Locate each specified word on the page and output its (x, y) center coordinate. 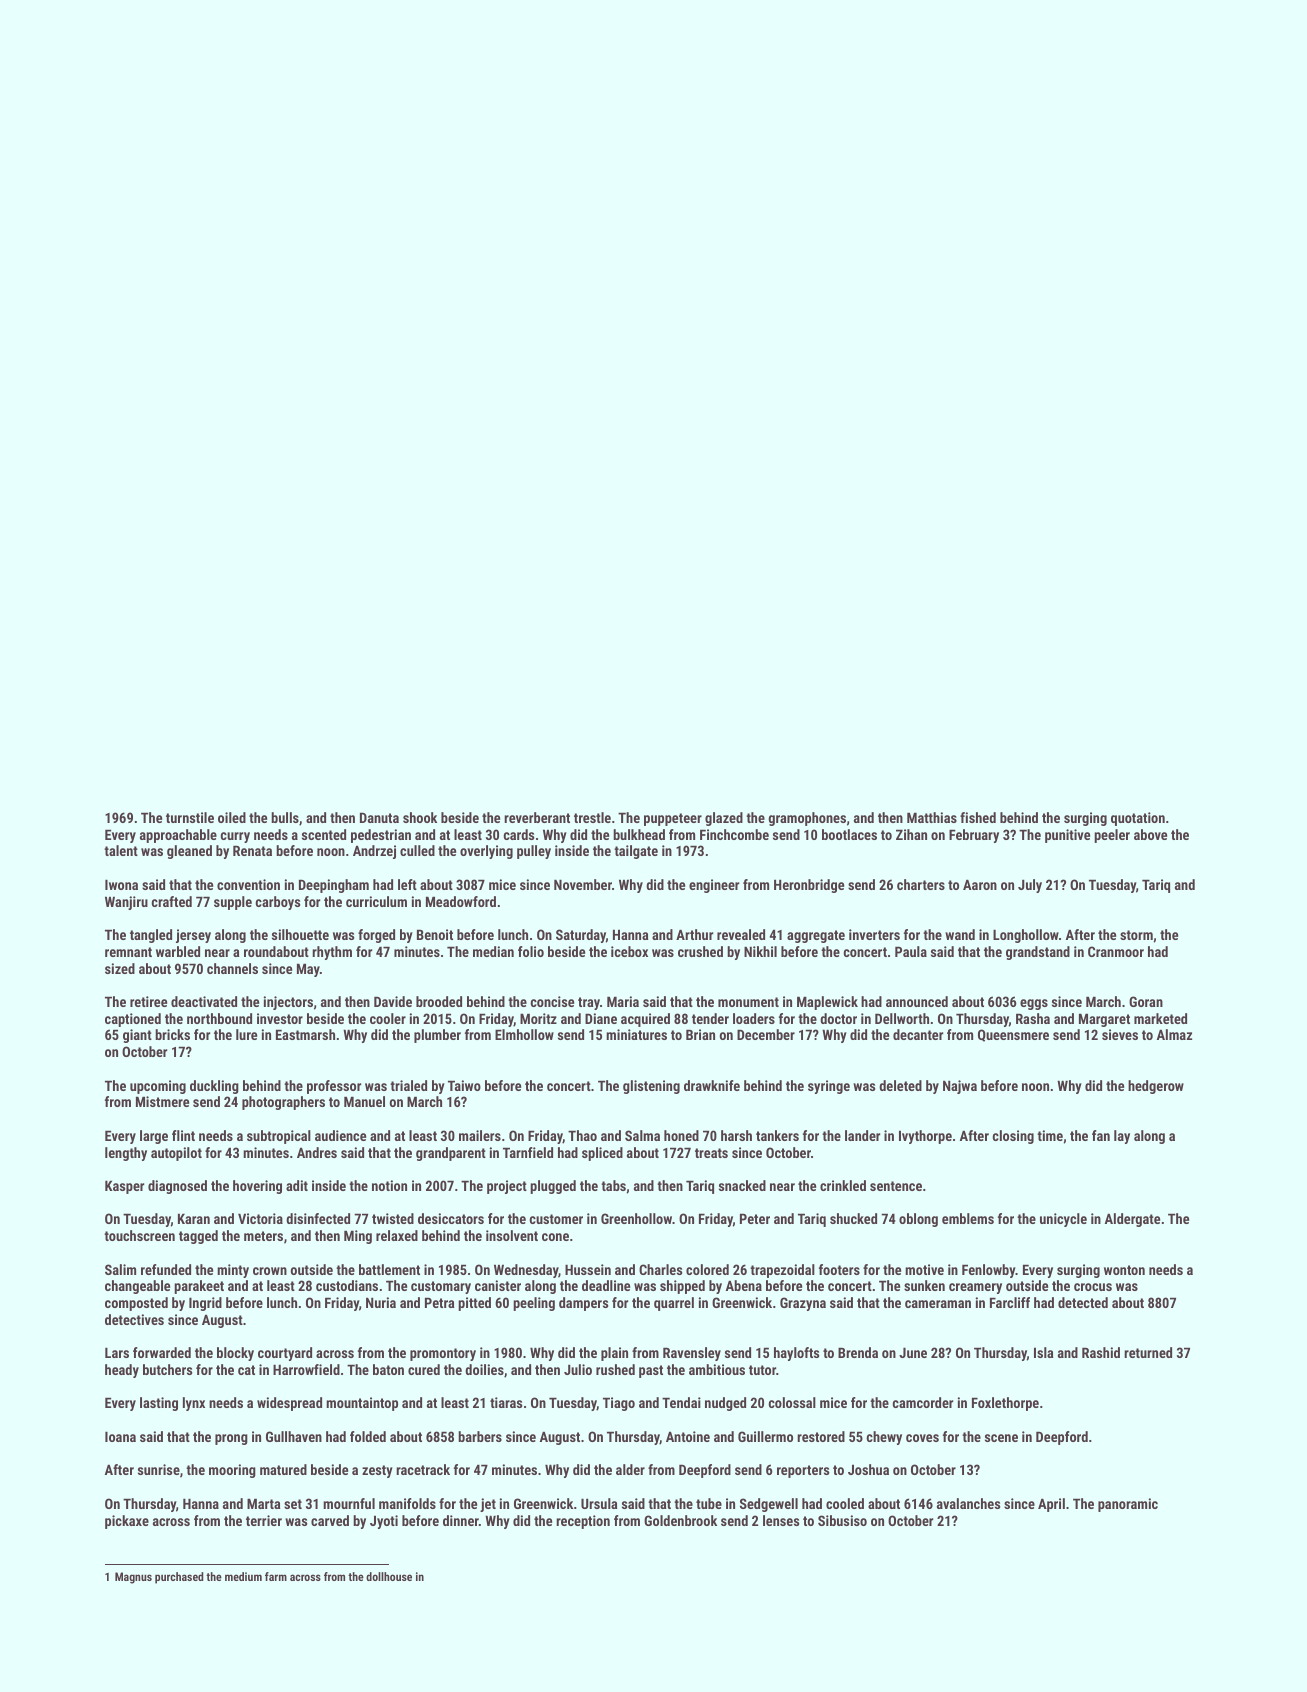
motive (924, 1269)
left (407, 884)
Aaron (980, 884)
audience (340, 1135)
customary (441, 1287)
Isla (1043, 1352)
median (493, 951)
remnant (128, 952)
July (1030, 886)
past (651, 1371)
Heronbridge (809, 886)
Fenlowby (989, 1271)
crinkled (843, 1185)
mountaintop (362, 1404)
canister (498, 1285)
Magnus (133, 1578)
